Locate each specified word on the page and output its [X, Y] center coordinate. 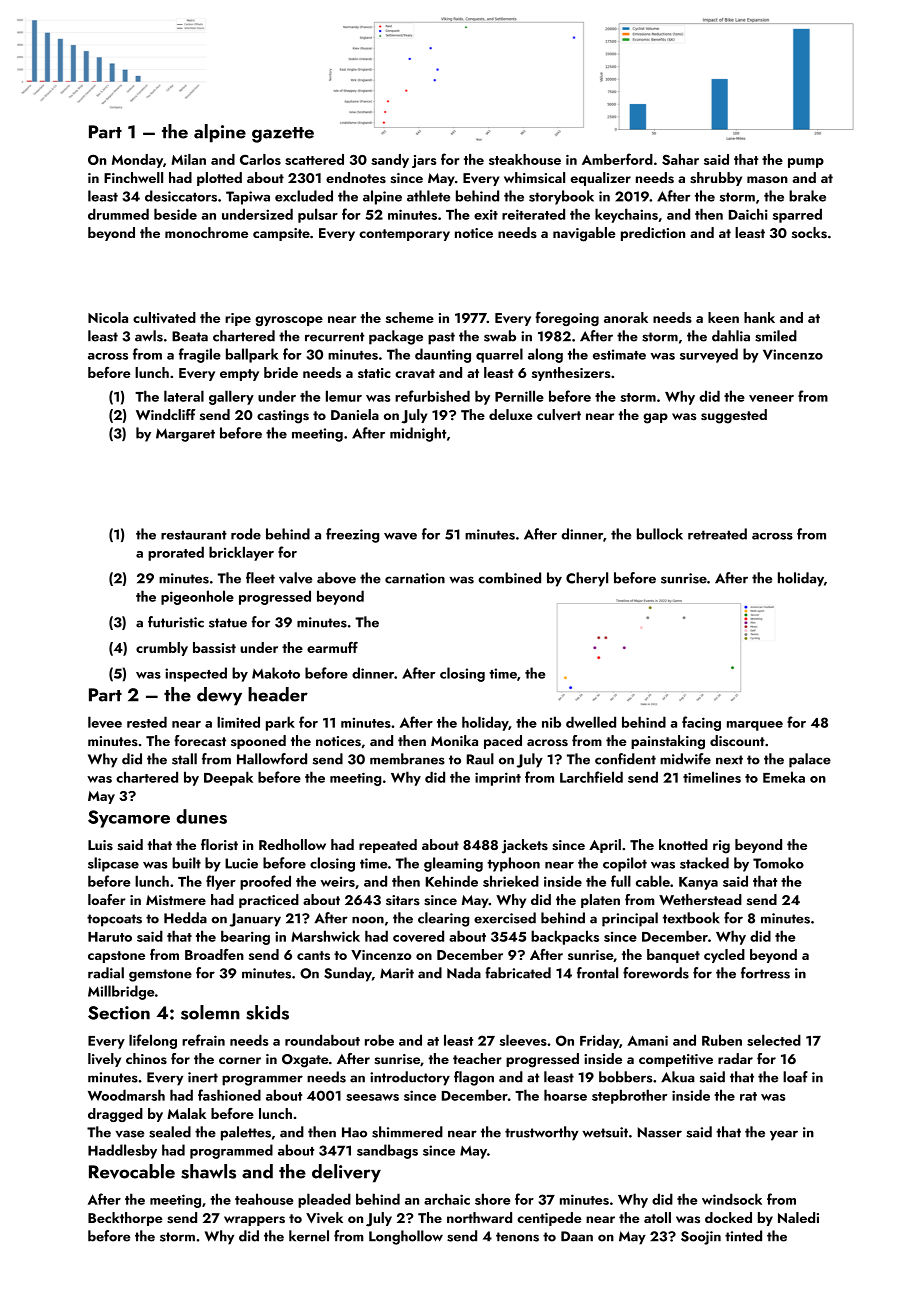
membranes [407, 759]
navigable [584, 234]
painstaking [668, 742]
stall [184, 759]
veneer [771, 398]
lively [104, 1060]
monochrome [206, 232]
